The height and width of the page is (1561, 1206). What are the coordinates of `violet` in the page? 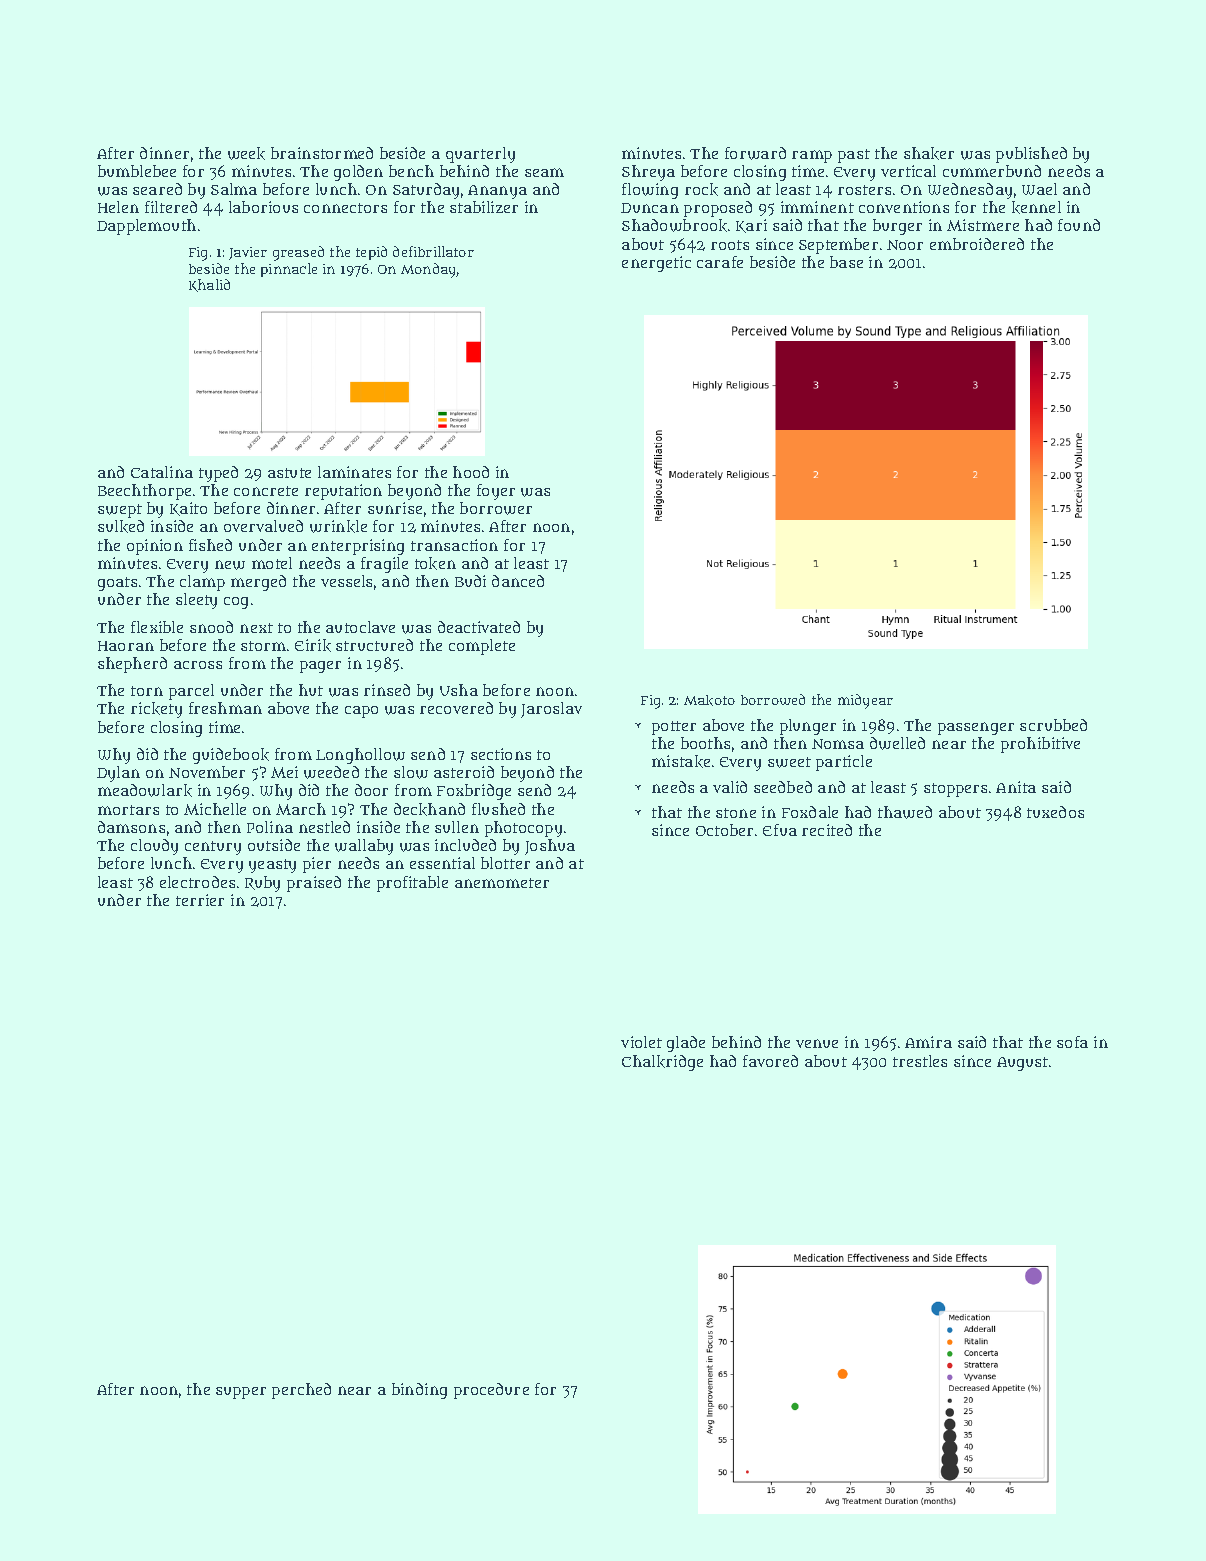 It's located at (641, 1042).
